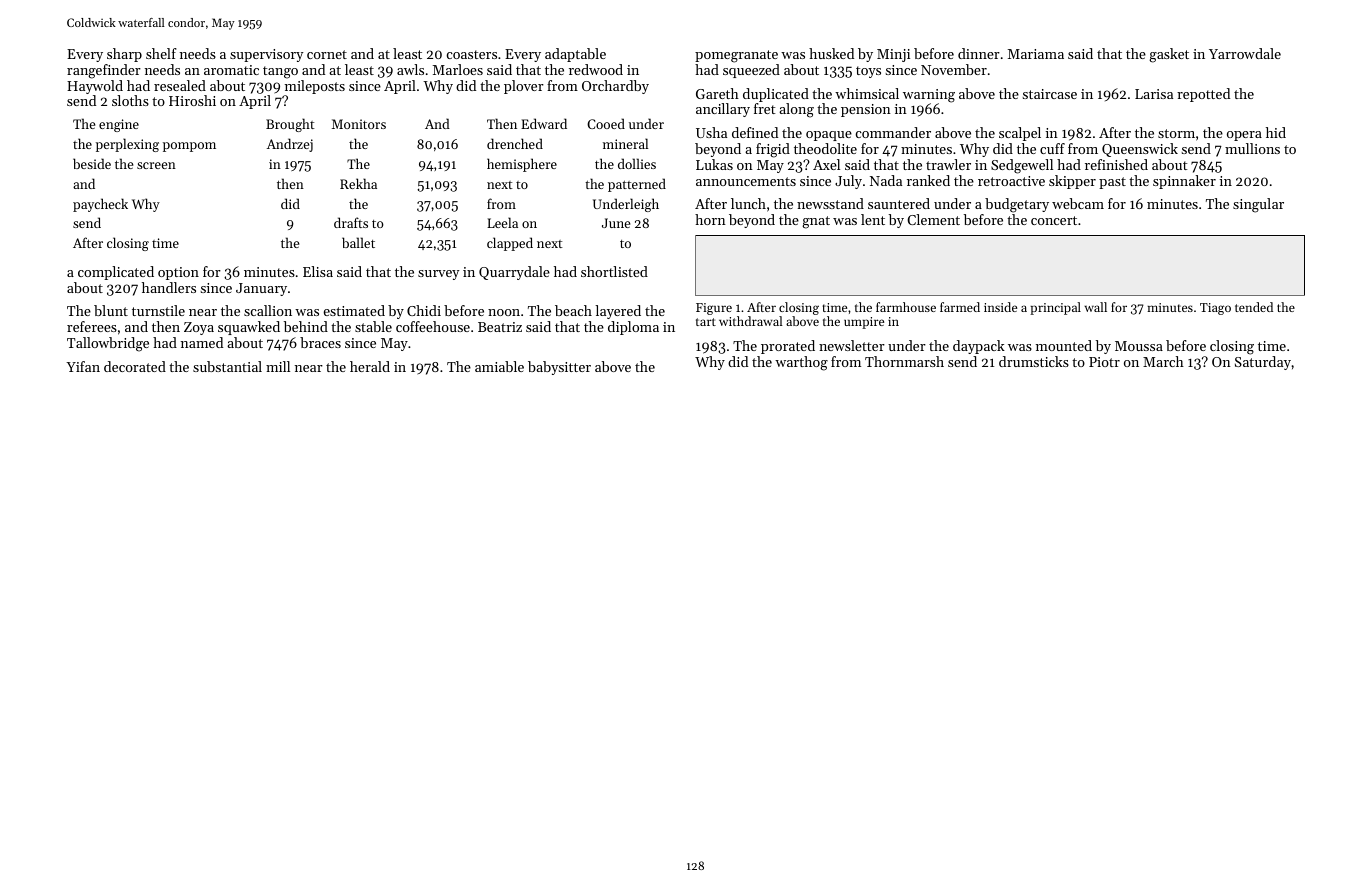 The image size is (1372, 887). What do you see at coordinates (1020, 134) in the screenshot?
I see `scalpel` at bounding box center [1020, 134].
